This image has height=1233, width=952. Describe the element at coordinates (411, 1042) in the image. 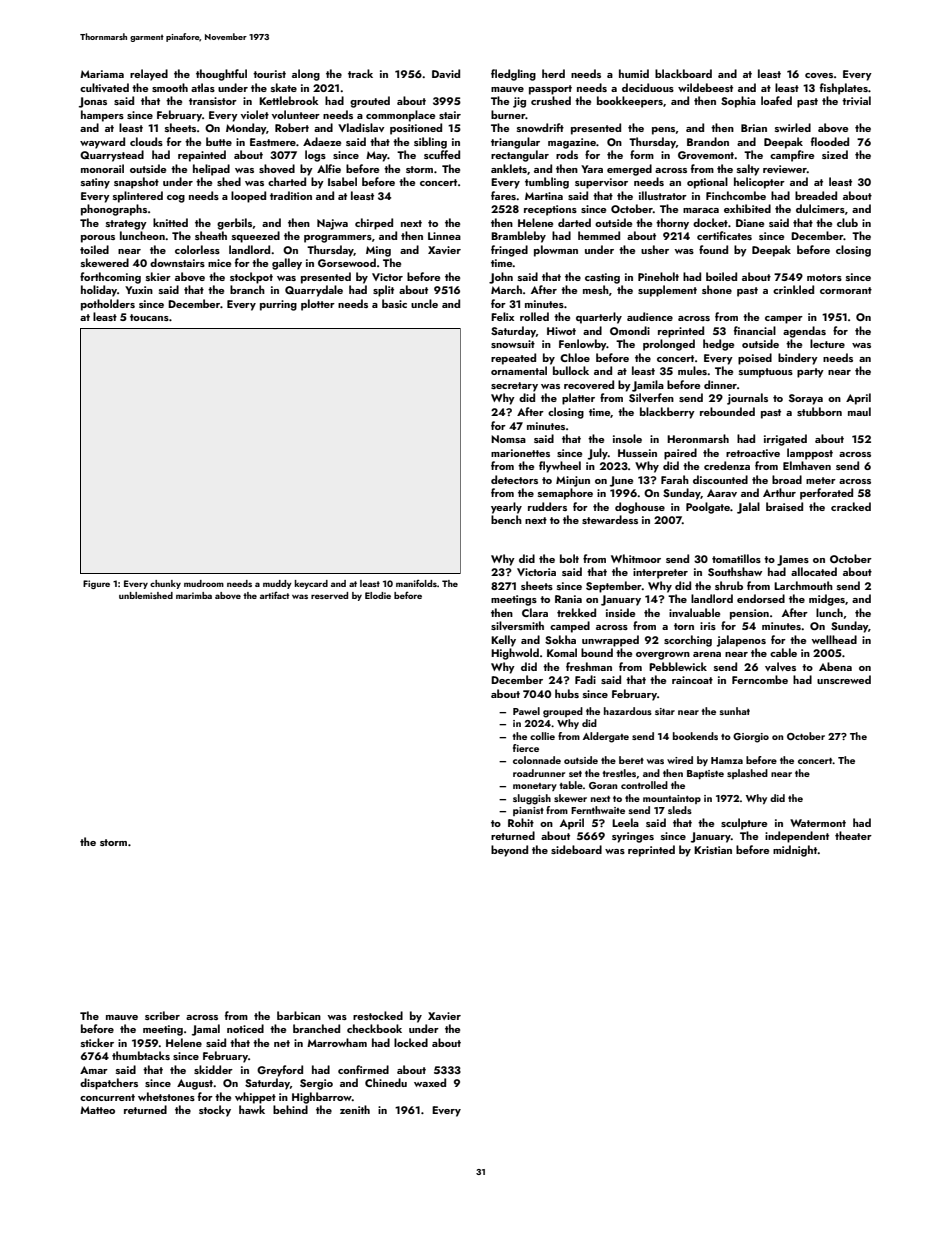

I see `locked` at that location.
